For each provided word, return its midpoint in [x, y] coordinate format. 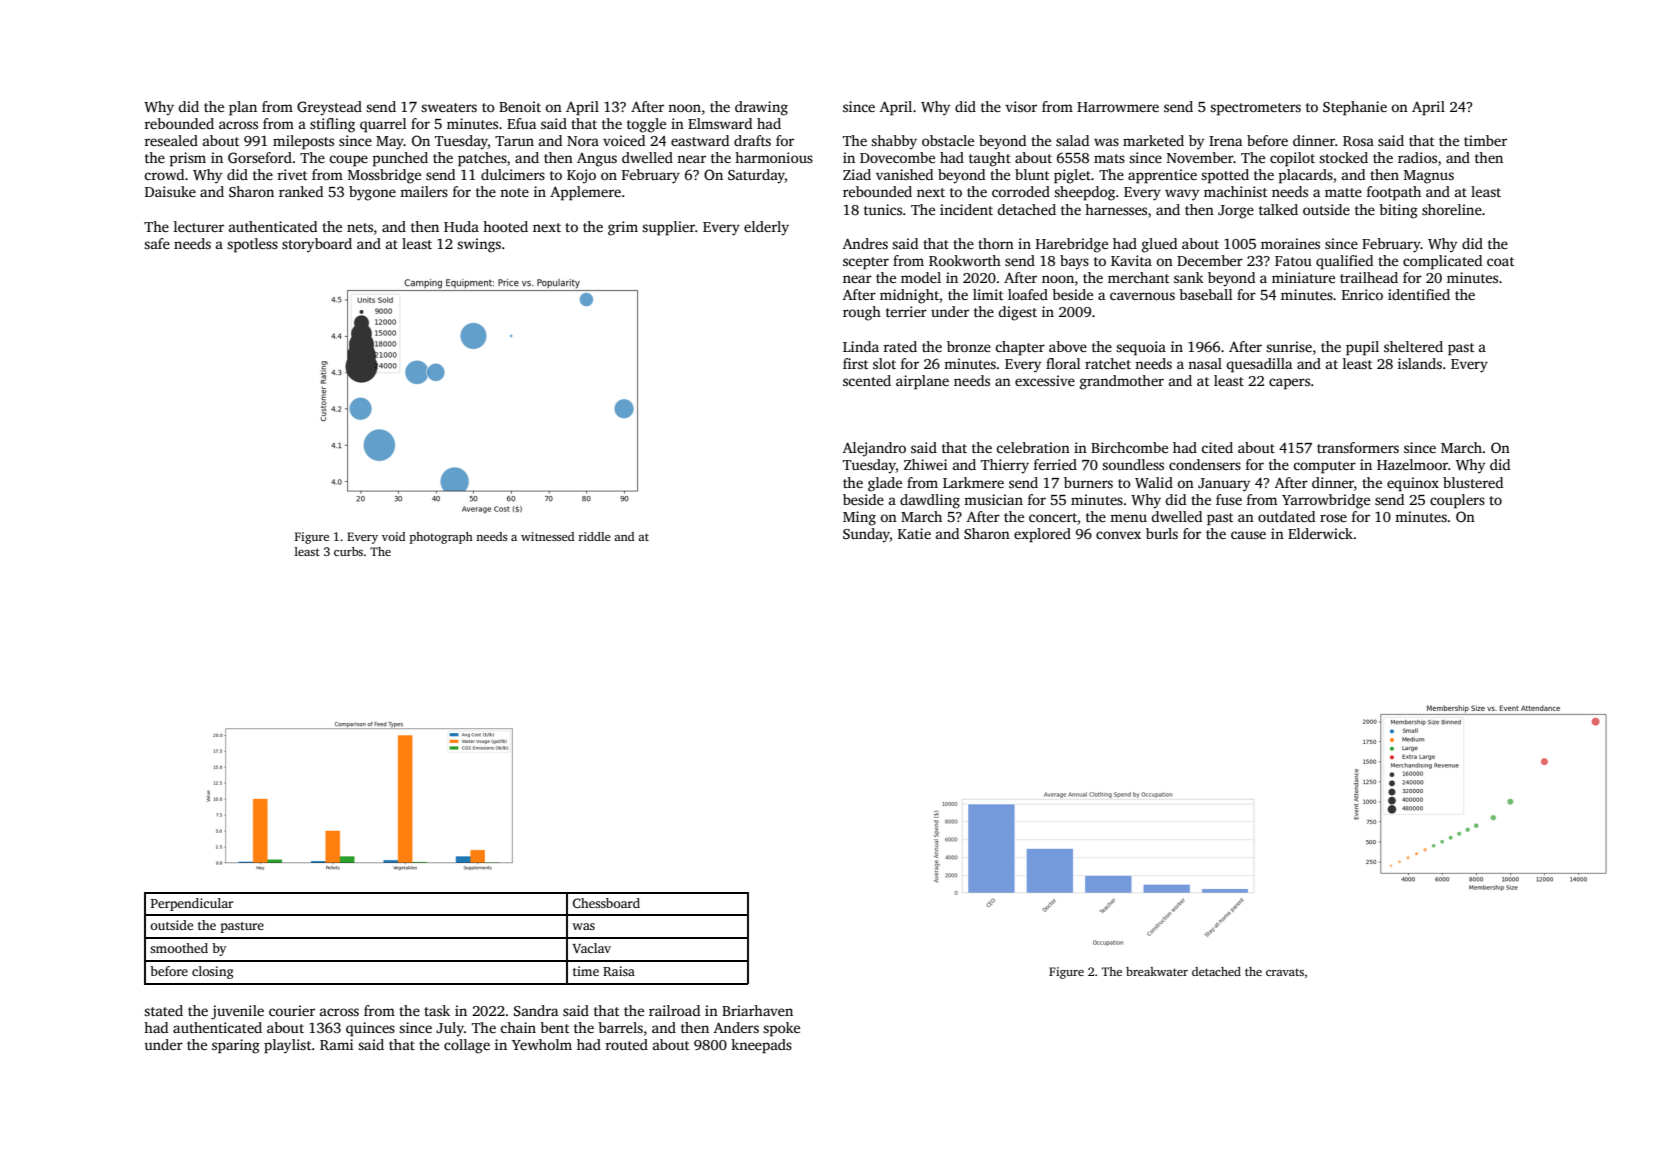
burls [1162, 533]
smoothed [179, 948]
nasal [1205, 363]
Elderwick [1320, 533]
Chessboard [606, 903]
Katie [914, 533]
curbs [348, 551]
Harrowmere [1118, 107]
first [855, 363]
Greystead [329, 108]
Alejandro [874, 449]
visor [1021, 106]
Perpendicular [192, 904]
